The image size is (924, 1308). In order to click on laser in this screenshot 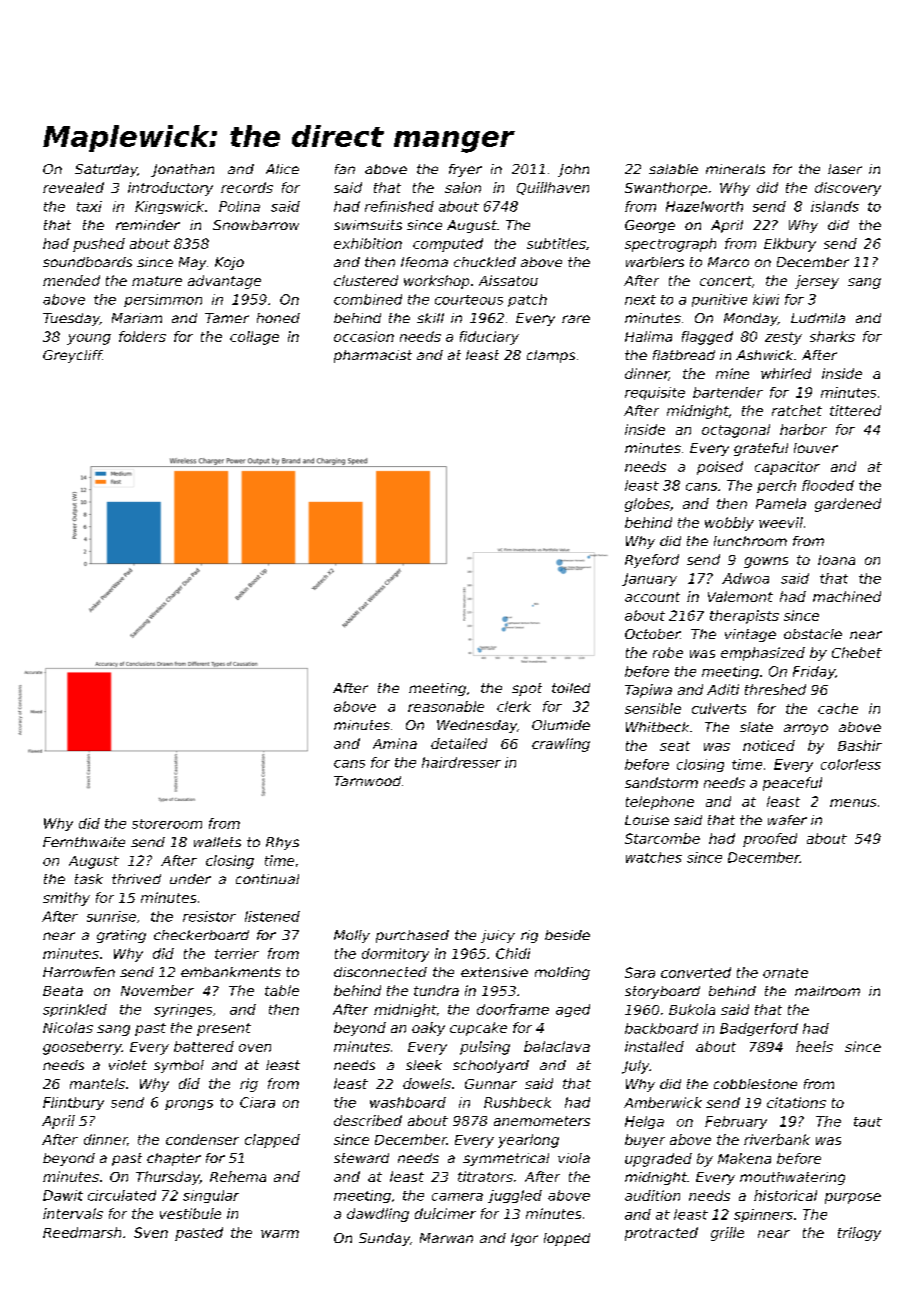, I will do `click(845, 169)`.
